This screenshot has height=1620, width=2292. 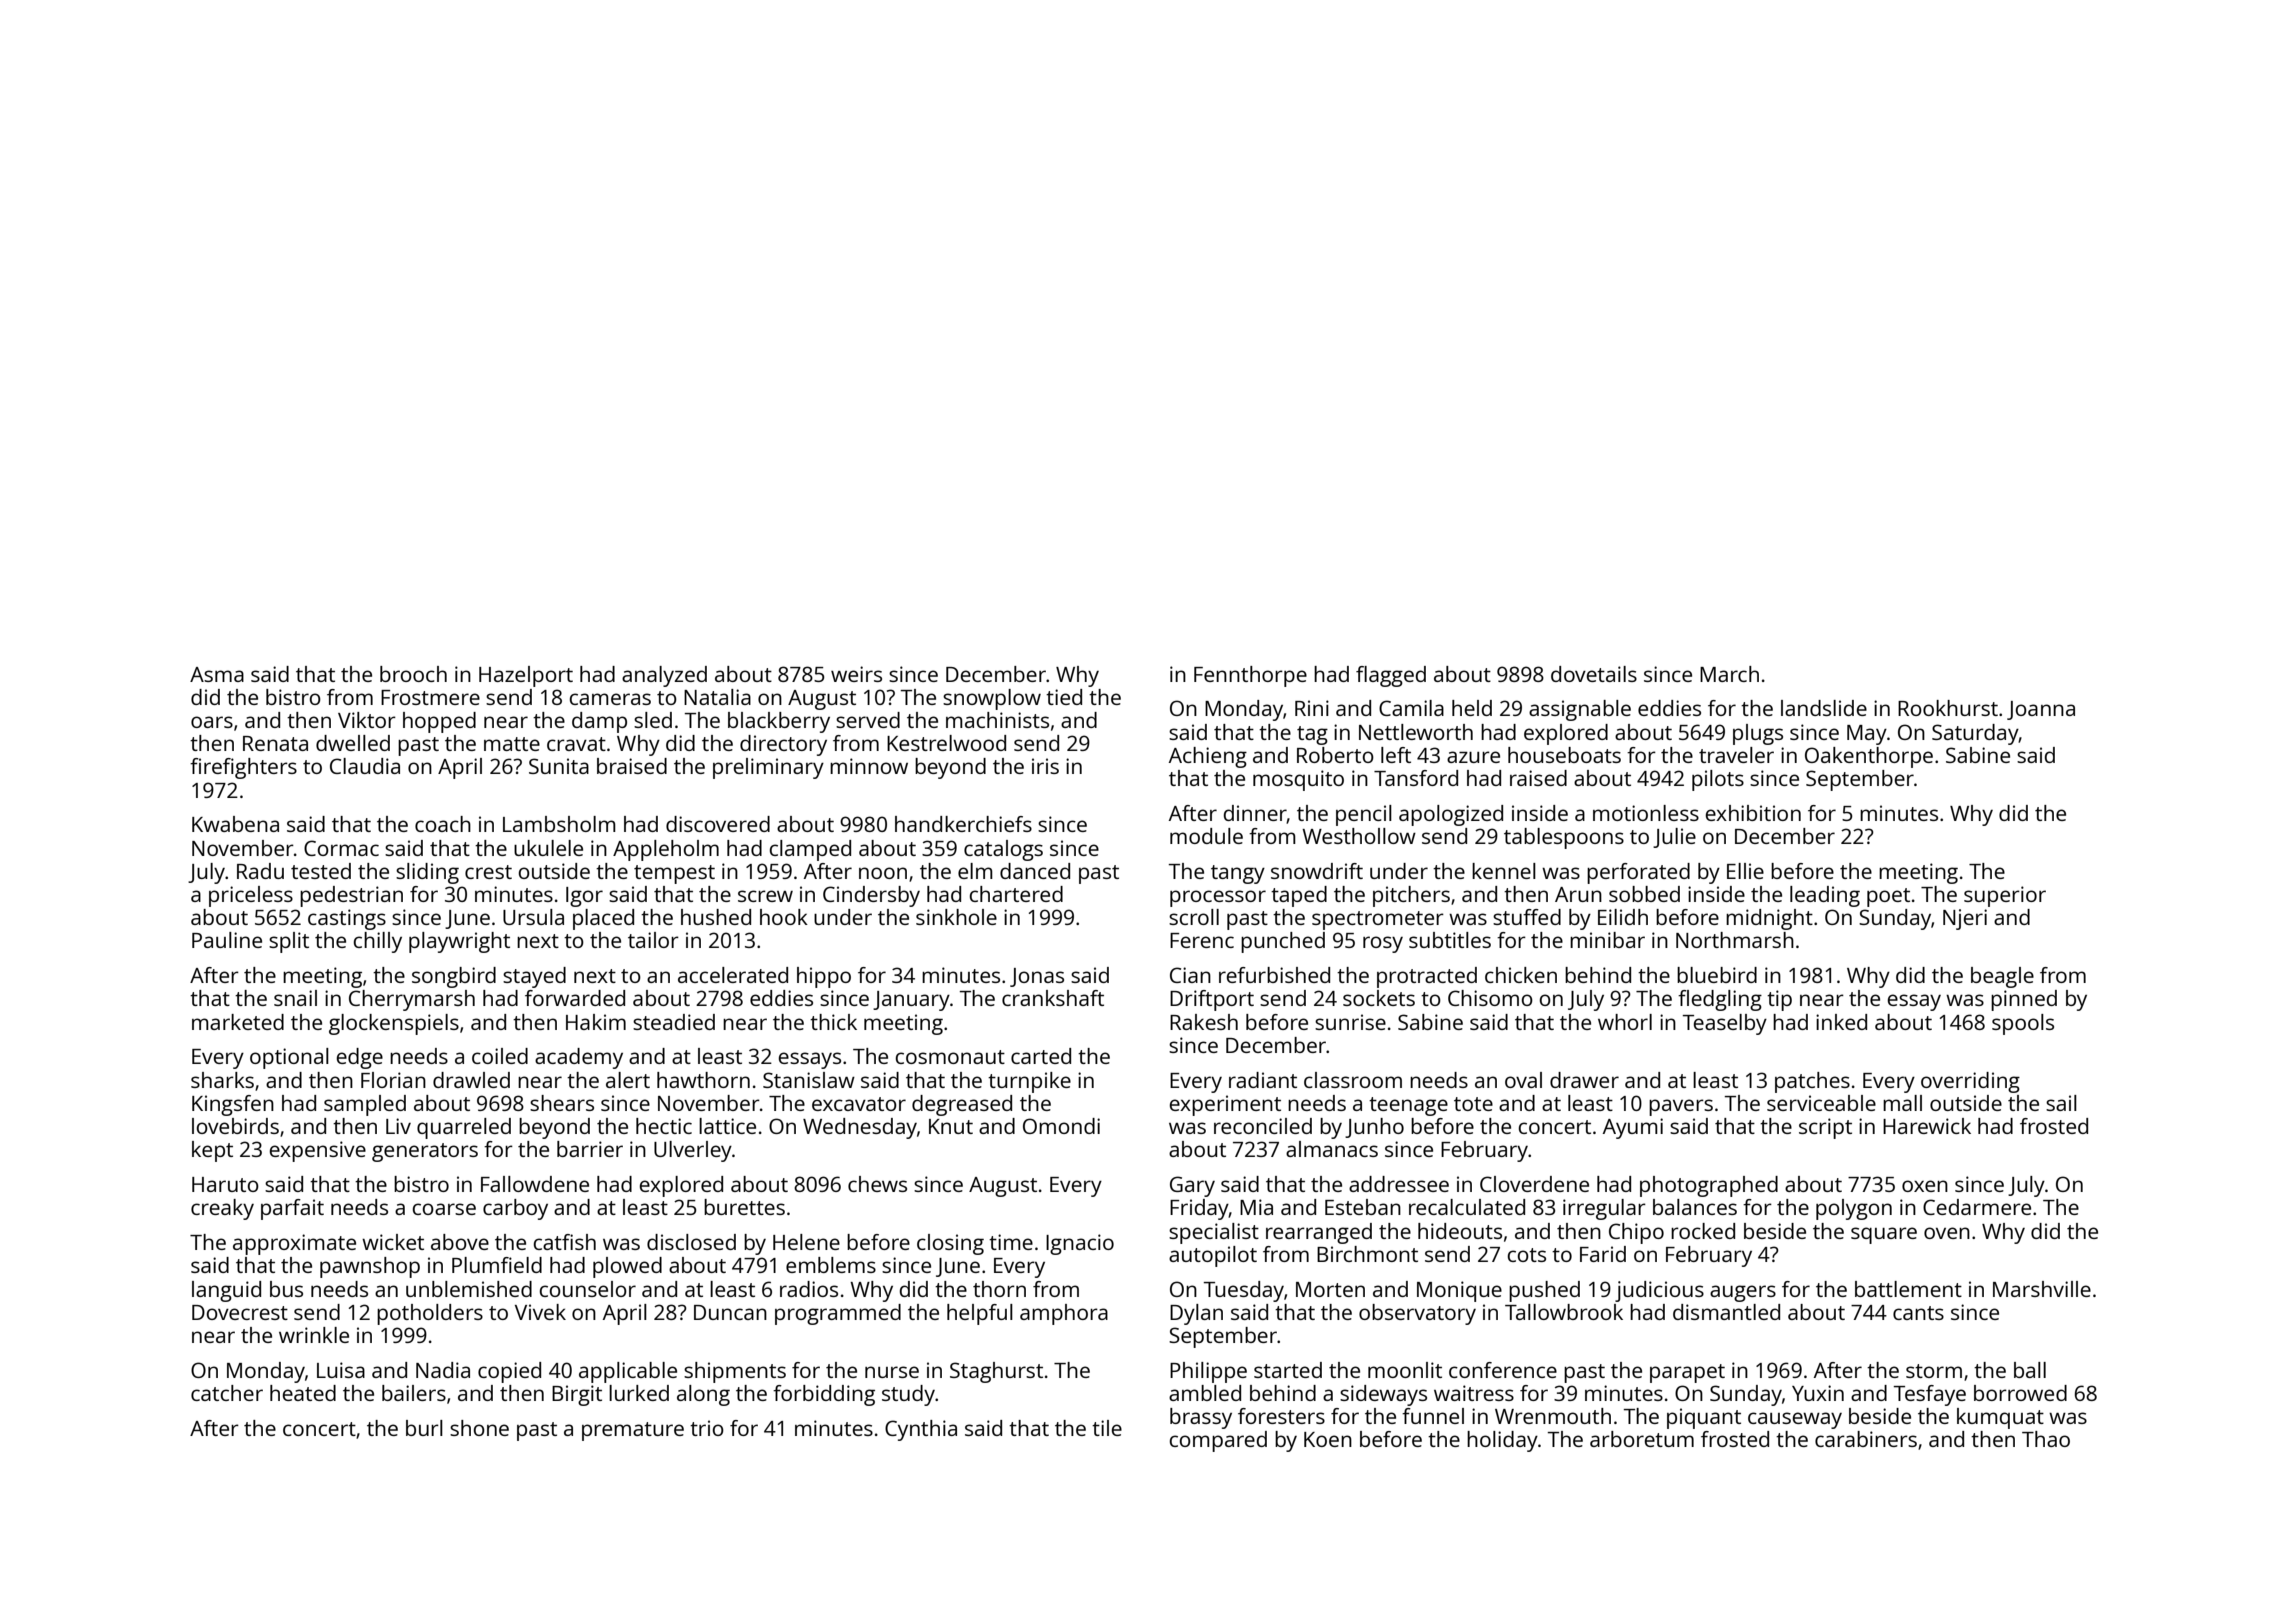 What do you see at coordinates (424, 1428) in the screenshot?
I see `burl` at bounding box center [424, 1428].
